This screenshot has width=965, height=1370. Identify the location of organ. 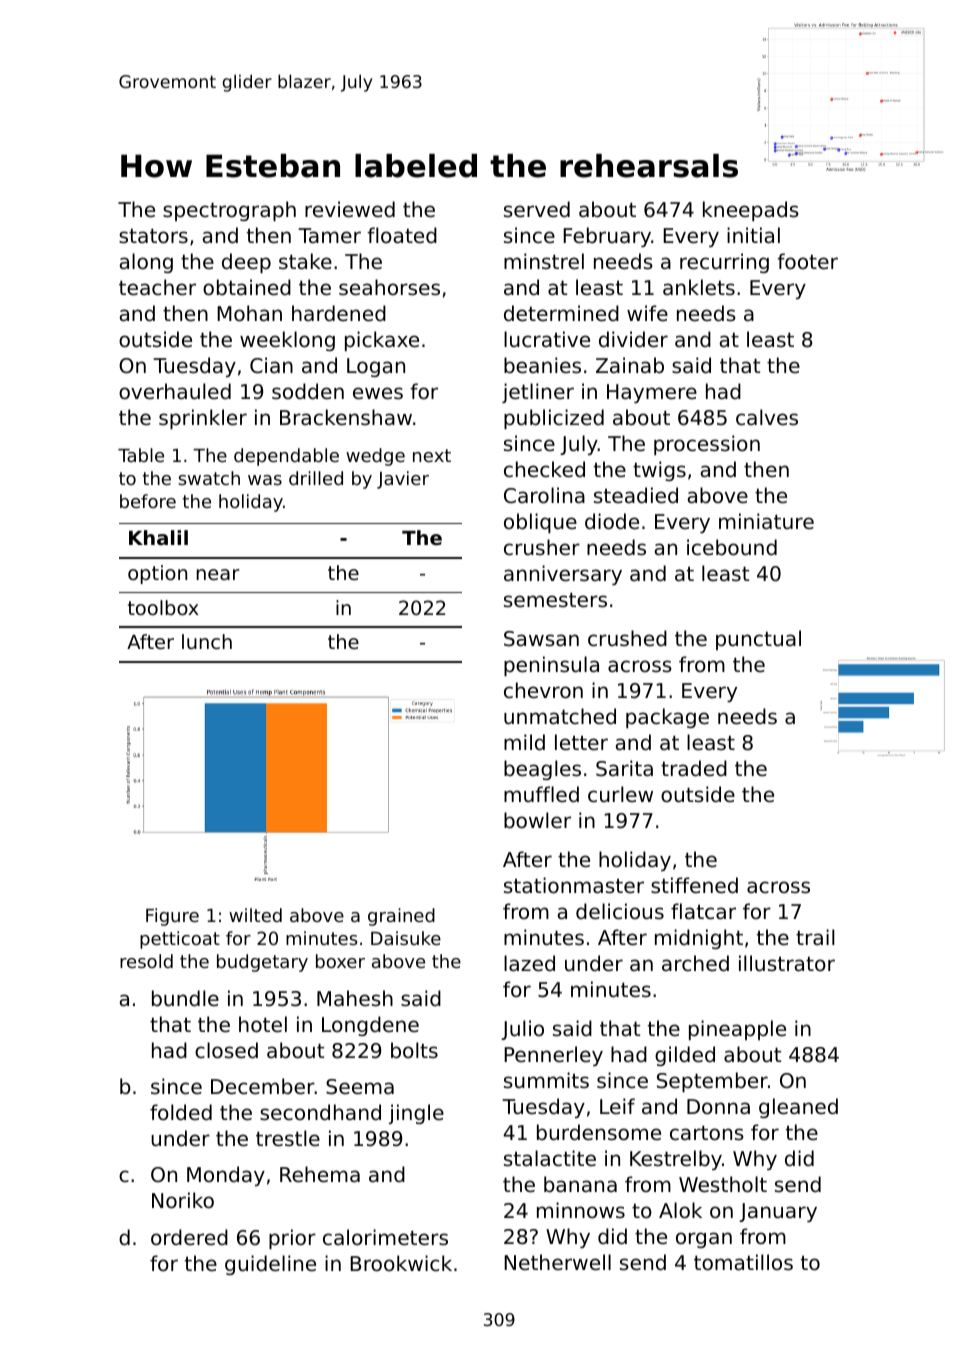
(704, 1240).
